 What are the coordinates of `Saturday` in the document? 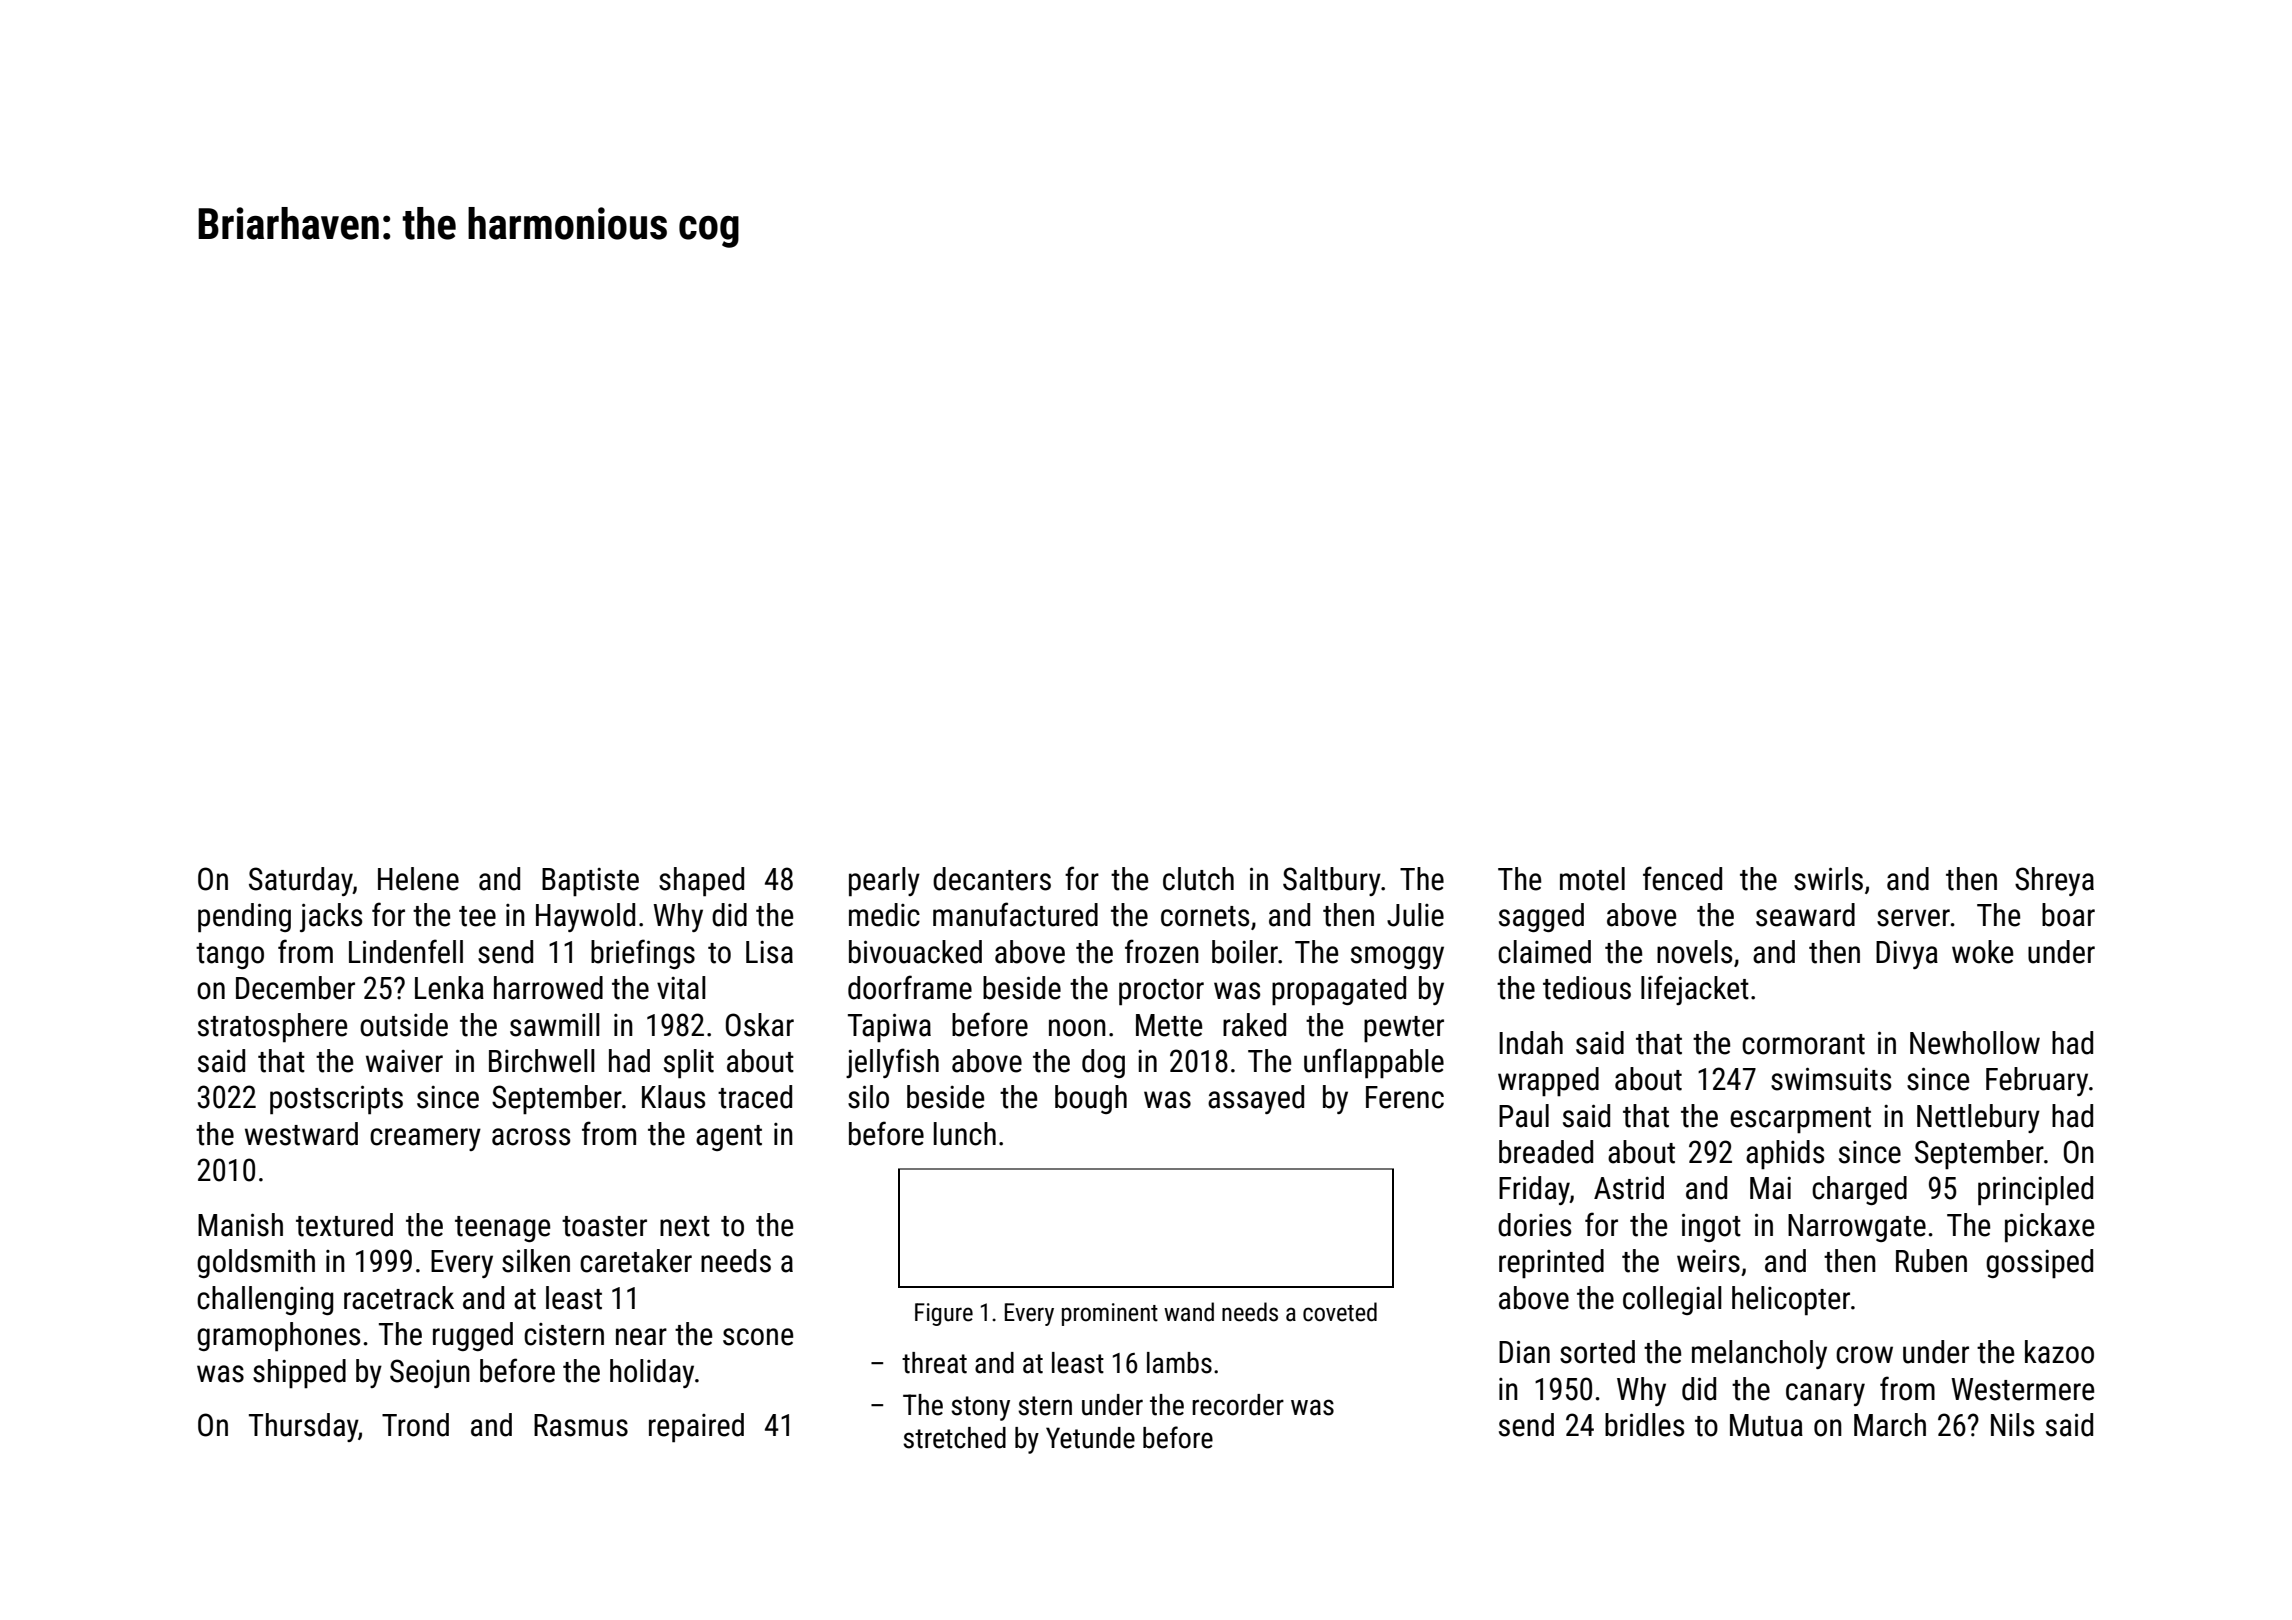 It's located at (301, 881).
